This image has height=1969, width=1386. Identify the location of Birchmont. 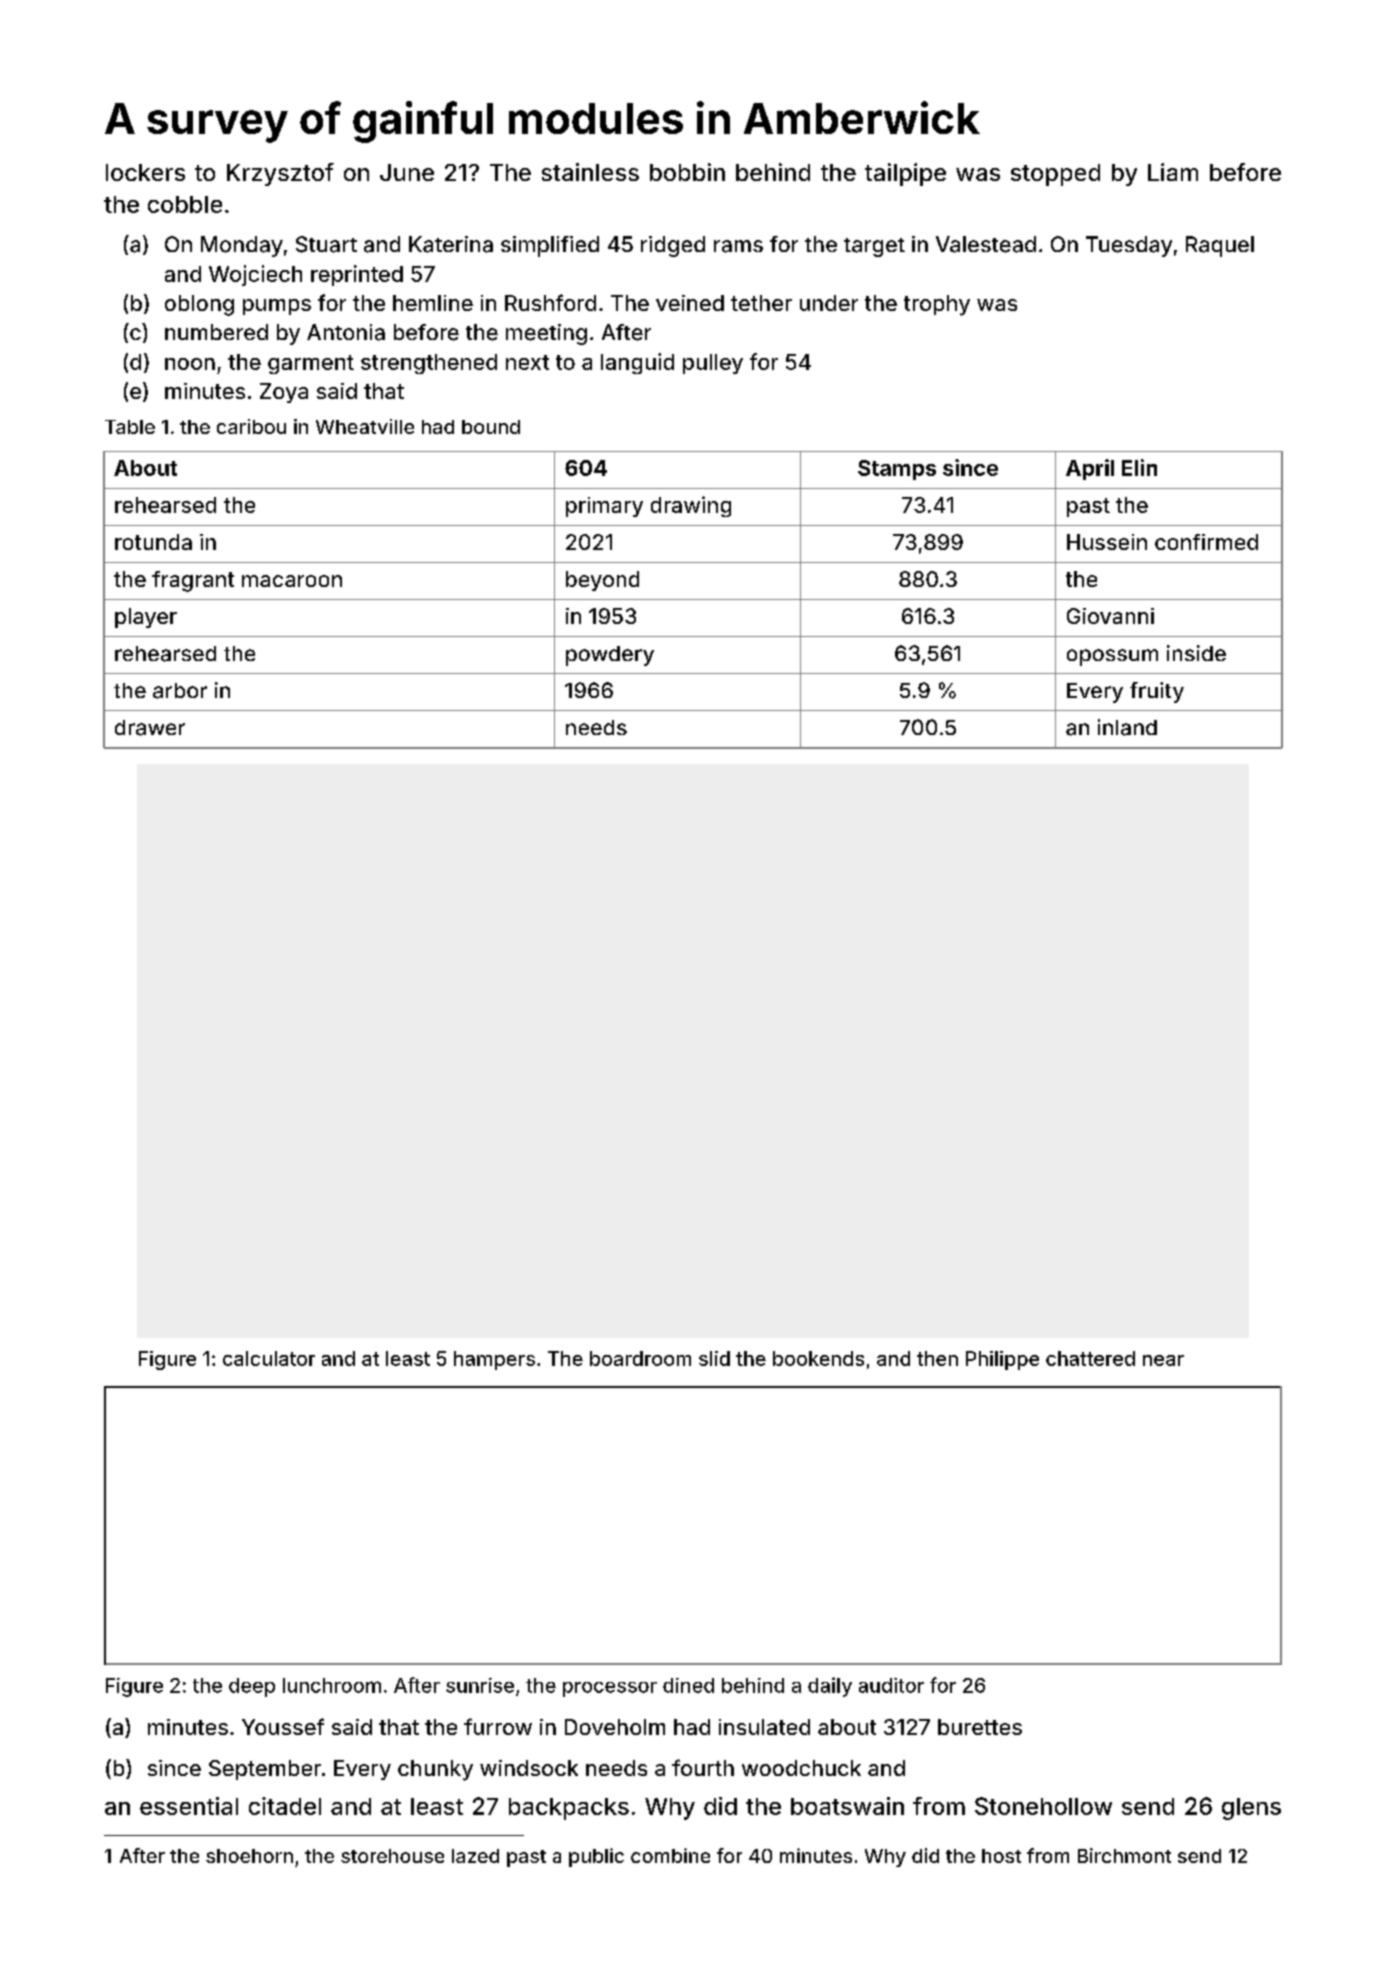
(1124, 1855).
